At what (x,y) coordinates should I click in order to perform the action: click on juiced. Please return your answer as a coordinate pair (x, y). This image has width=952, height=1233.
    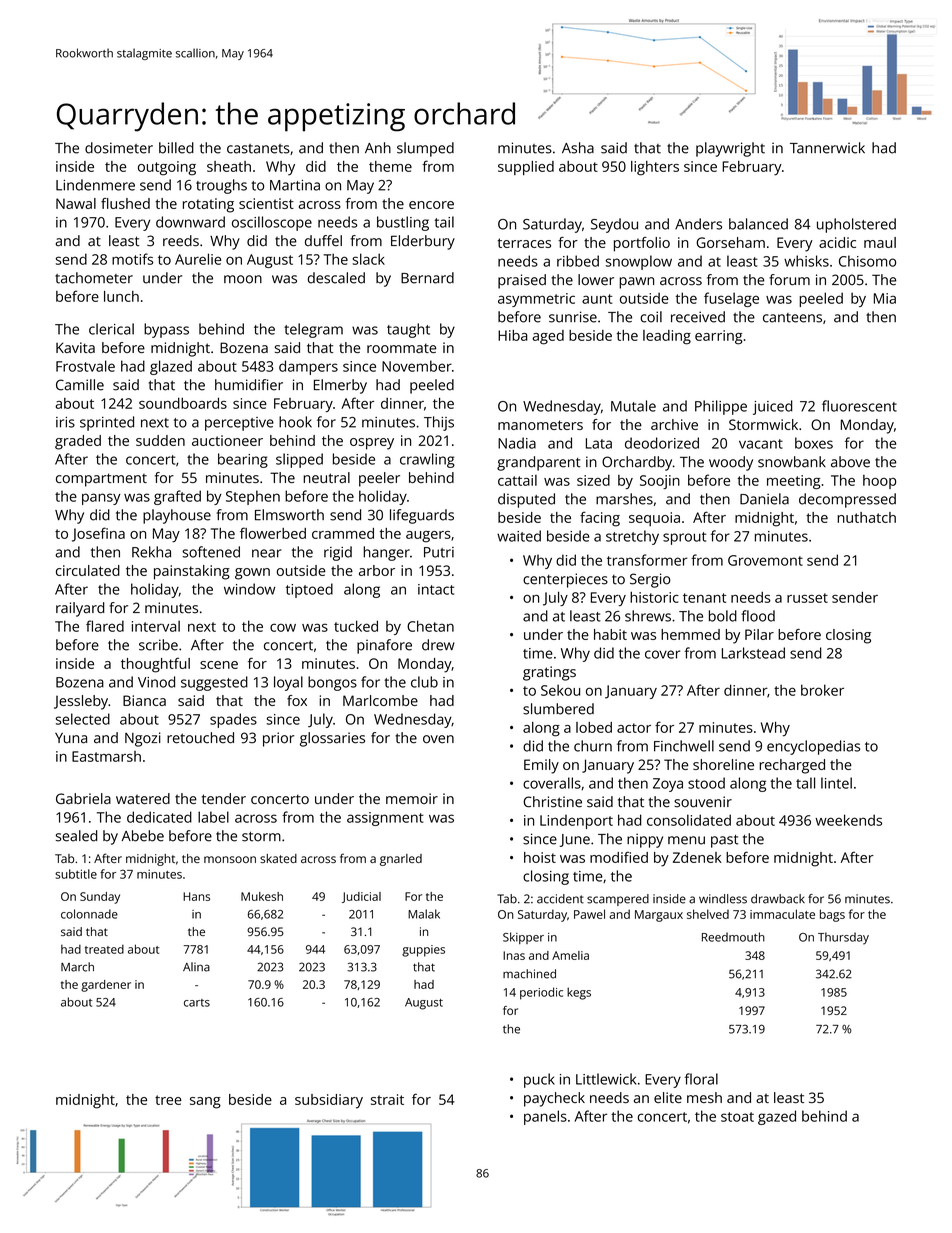
    Looking at the image, I should click on (773, 407).
